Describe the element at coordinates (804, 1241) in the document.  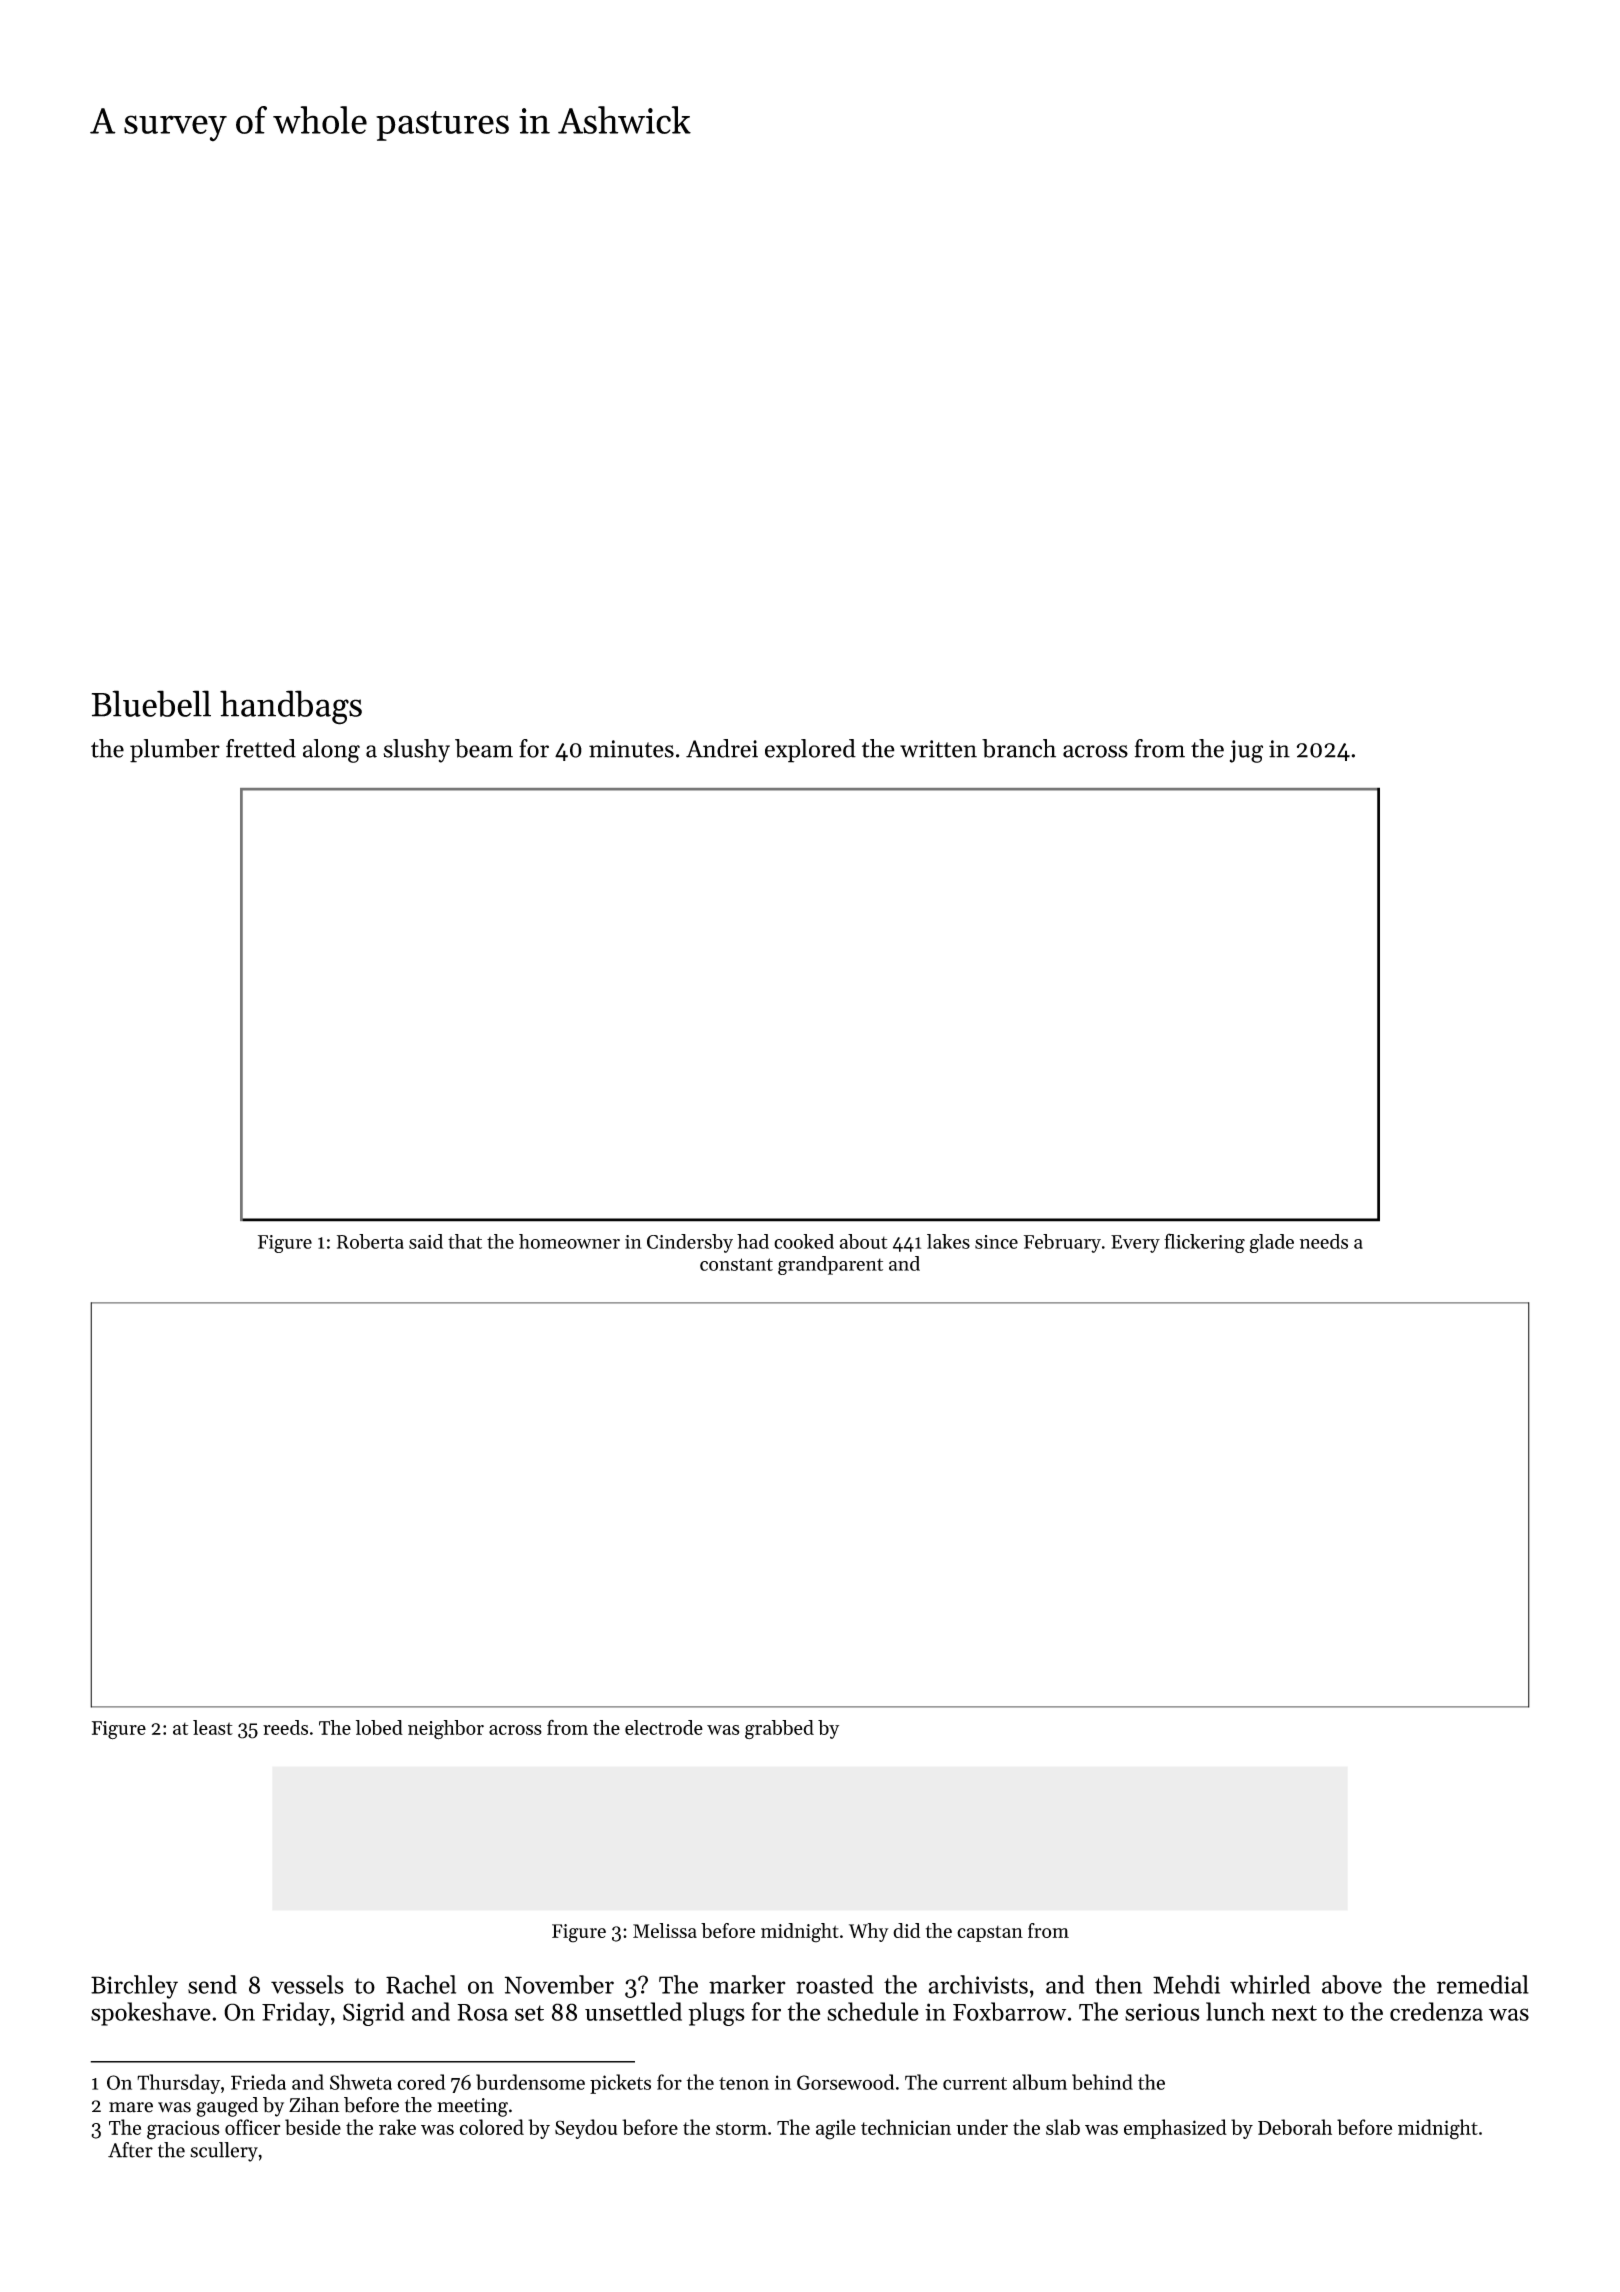
I see `cooked` at that location.
